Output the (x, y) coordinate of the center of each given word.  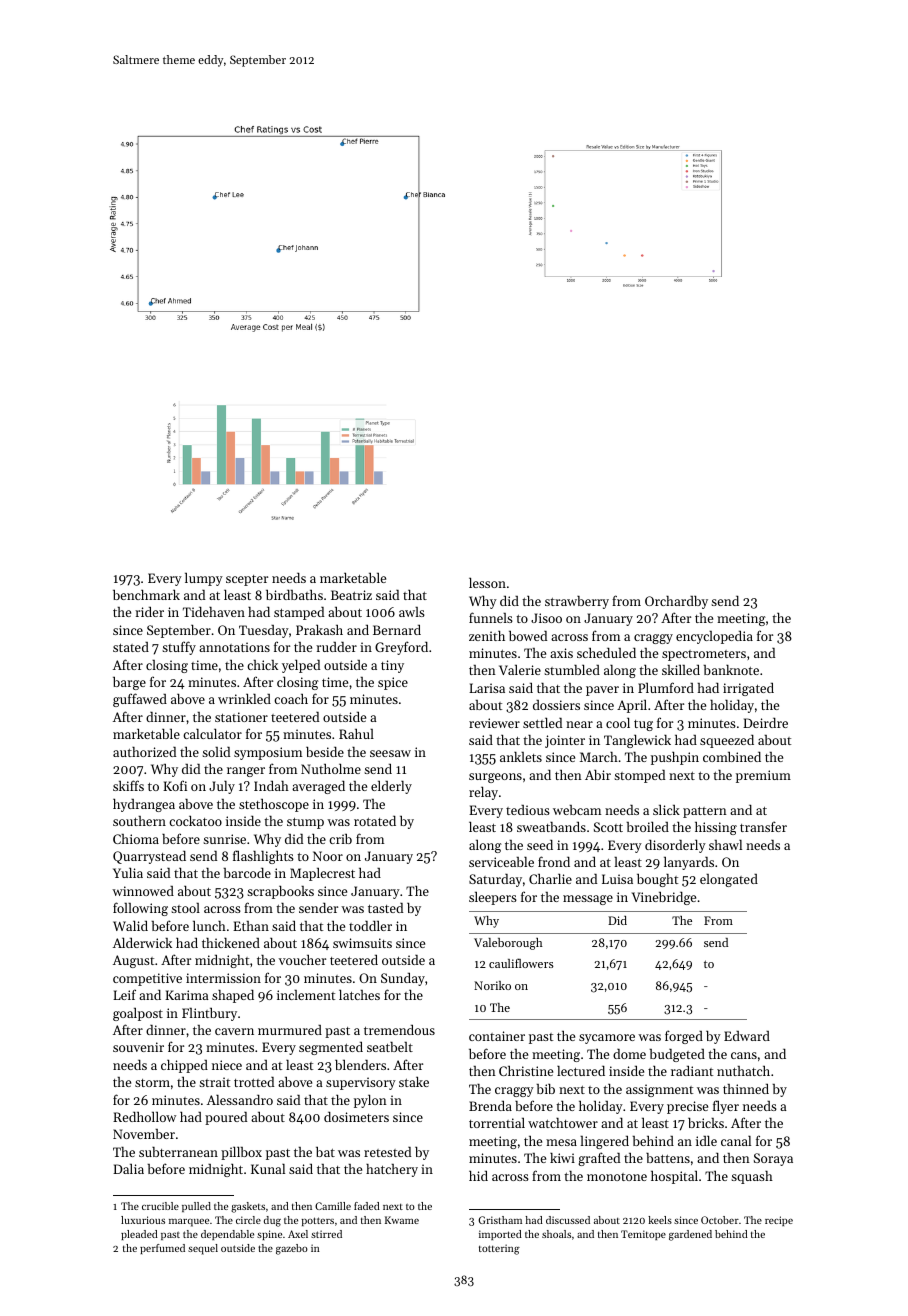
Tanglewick (637, 741)
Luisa (617, 879)
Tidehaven (214, 612)
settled (542, 722)
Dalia (128, 1169)
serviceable (501, 861)
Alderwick (142, 942)
